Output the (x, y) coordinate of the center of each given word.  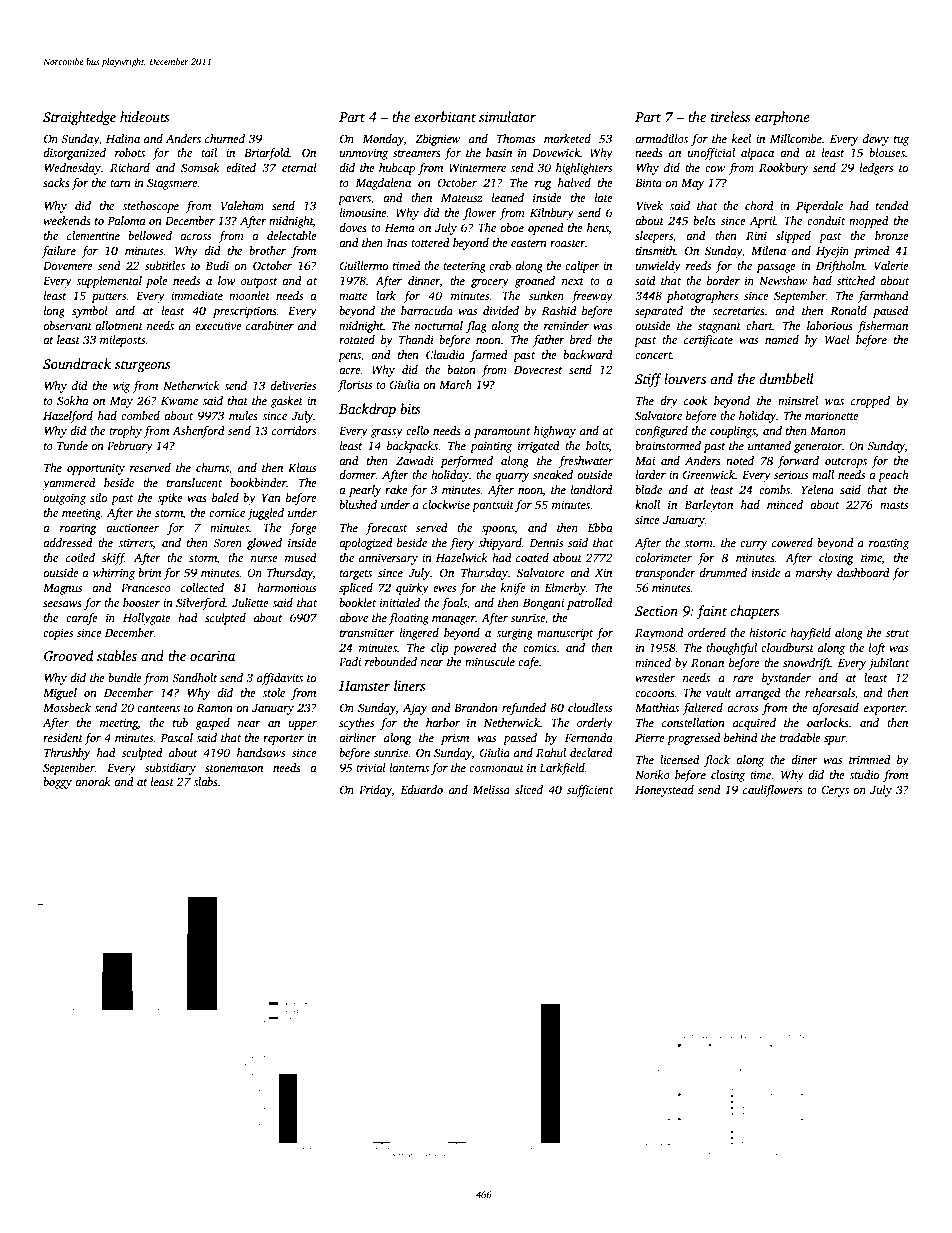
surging (514, 634)
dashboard (863, 572)
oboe (512, 227)
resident (63, 737)
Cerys (835, 791)
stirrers (135, 543)
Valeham (242, 205)
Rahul (551, 752)
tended (892, 205)
